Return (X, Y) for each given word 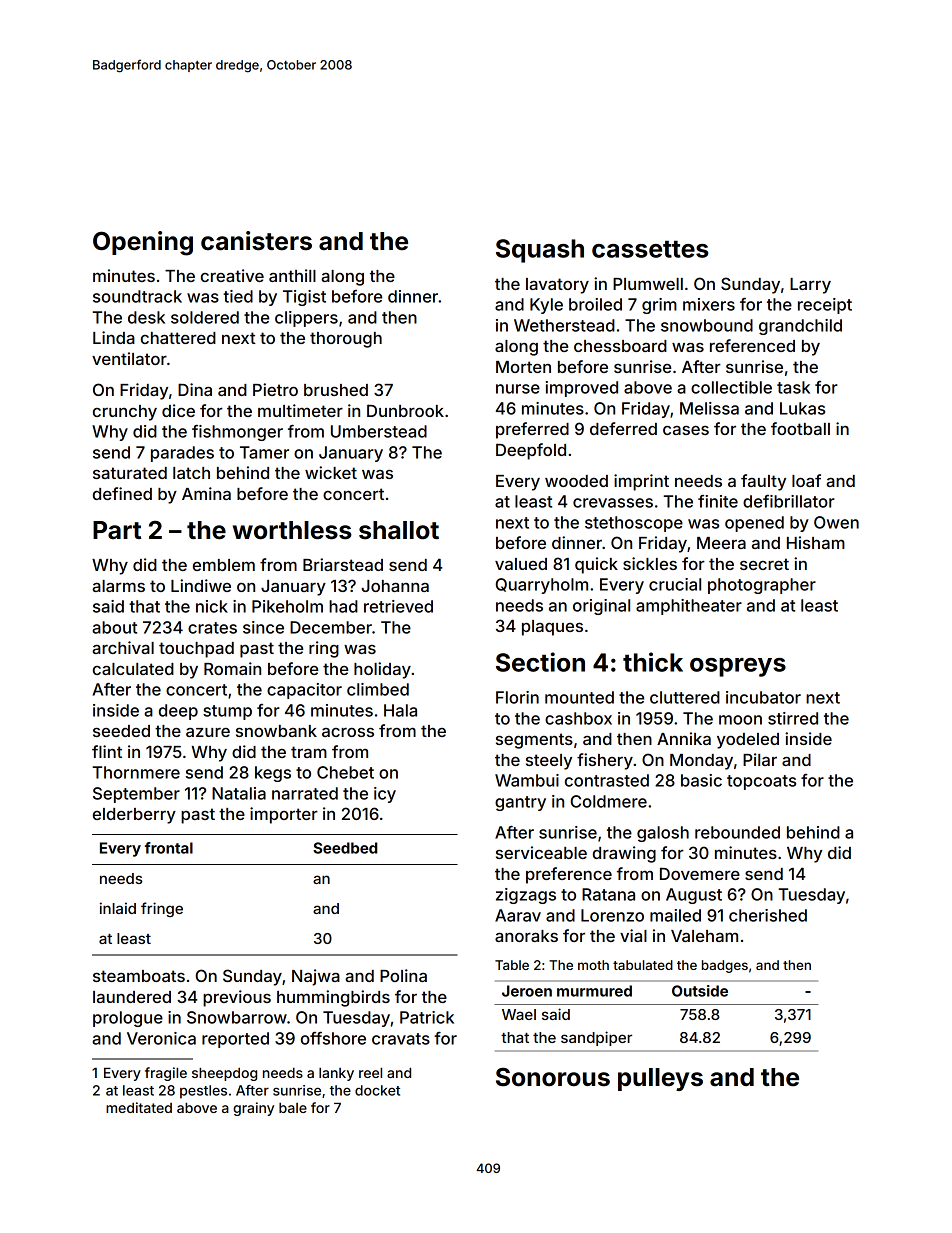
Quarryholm (541, 586)
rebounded (737, 832)
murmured (594, 991)
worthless (292, 530)
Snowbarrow (237, 1017)
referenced (752, 345)
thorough (346, 340)
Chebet (345, 772)
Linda (114, 337)
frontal (169, 848)
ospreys (738, 667)
